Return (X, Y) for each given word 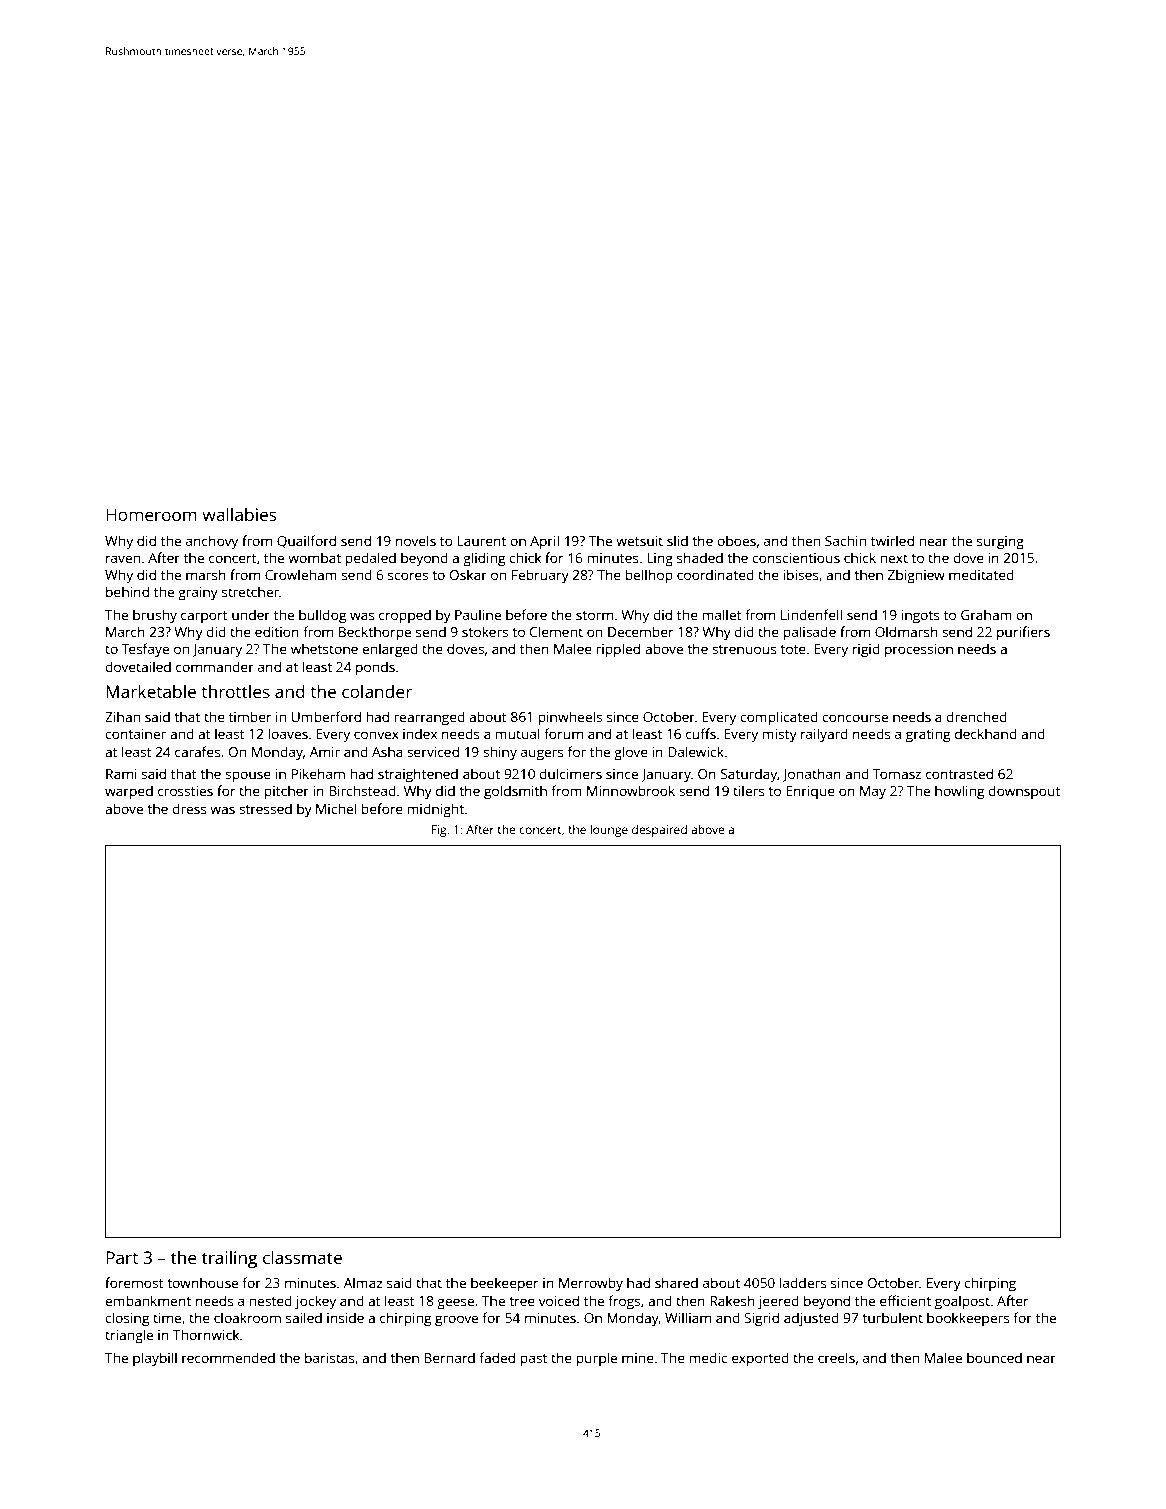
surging (1000, 542)
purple (597, 1359)
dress (189, 808)
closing (127, 1319)
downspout (1024, 792)
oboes (736, 540)
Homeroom (151, 514)
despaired (659, 831)
